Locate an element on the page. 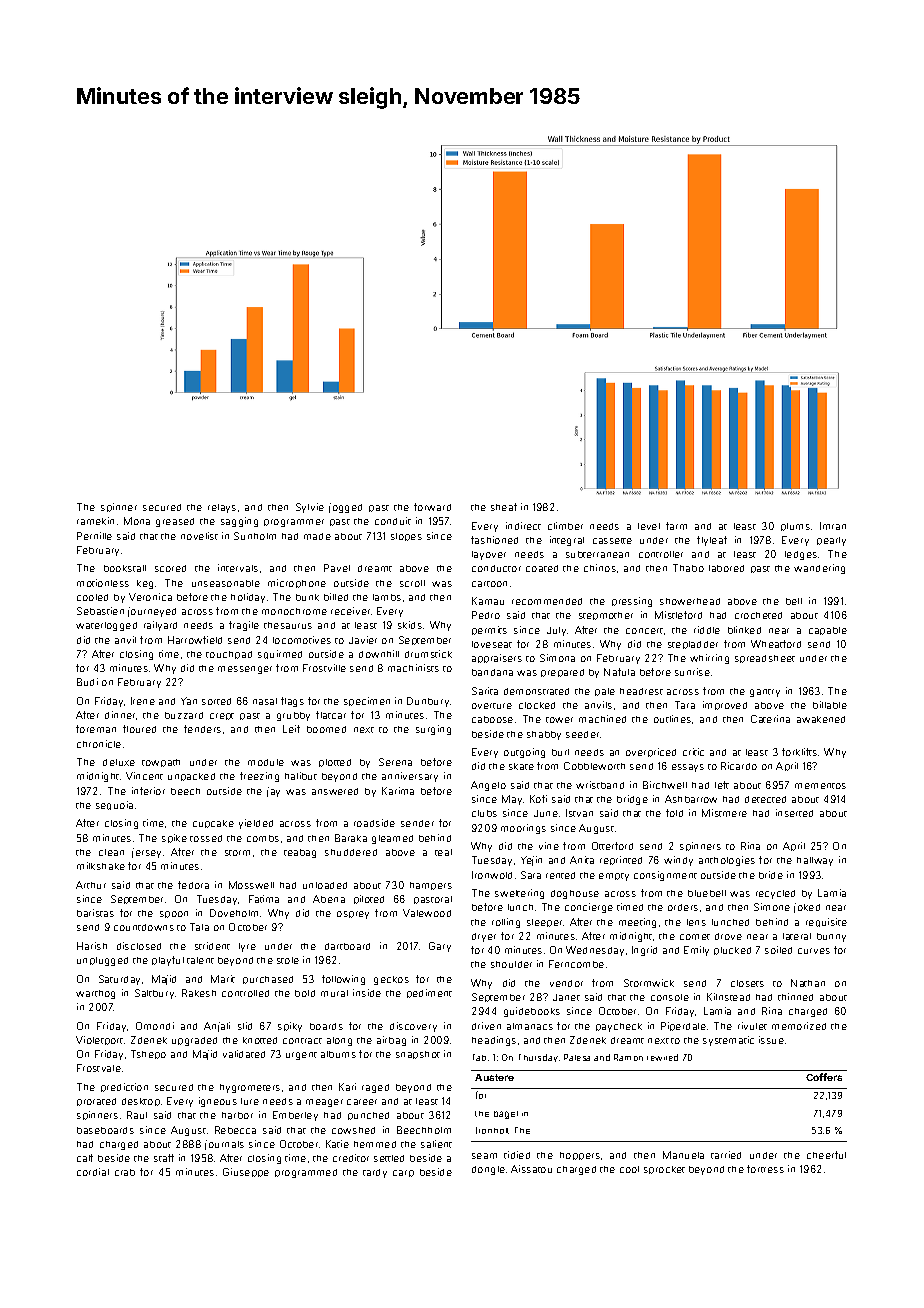 This page has width=924, height=1308. Imran is located at coordinates (833, 526).
